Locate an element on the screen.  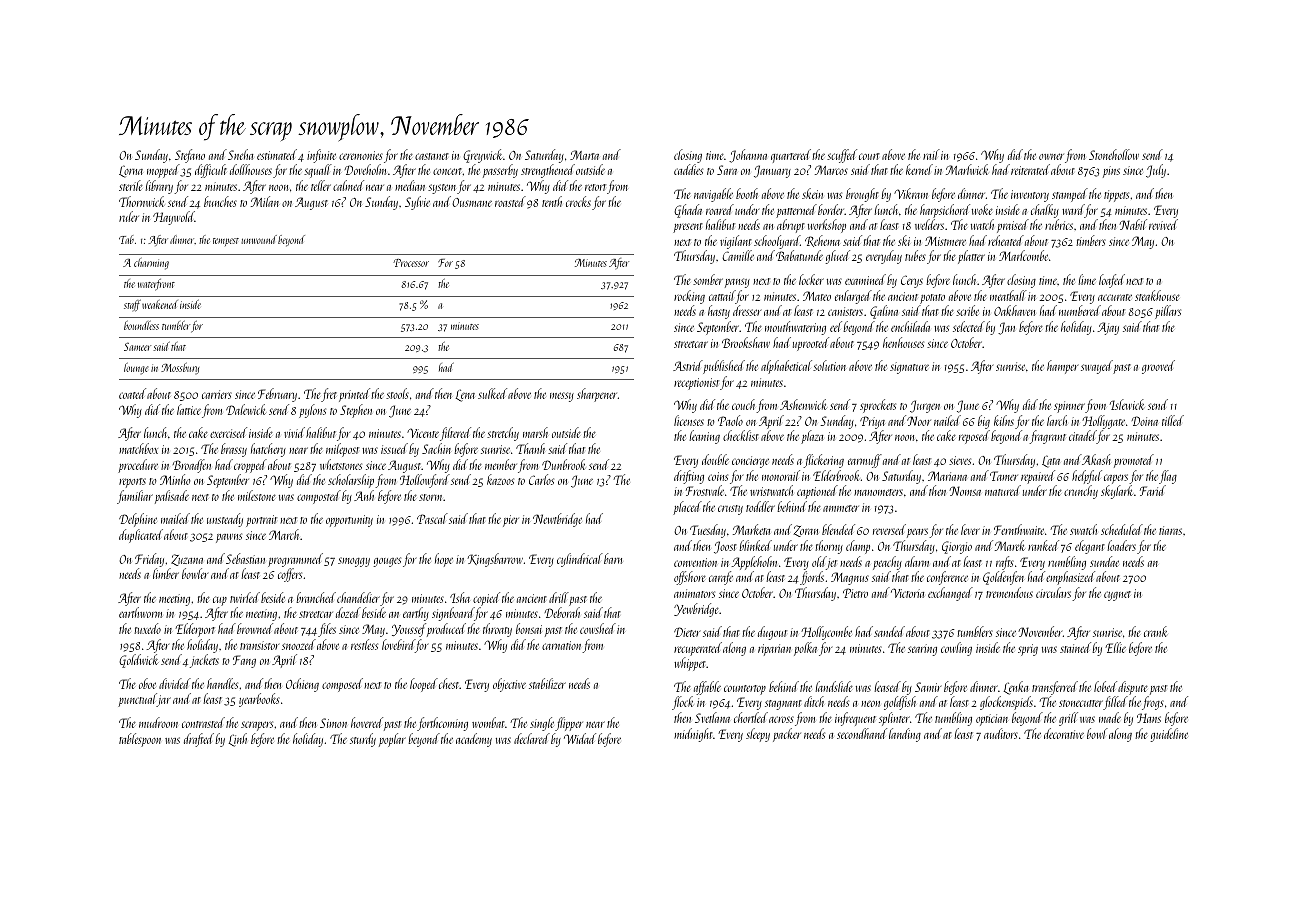
calmed is located at coordinates (348, 185).
